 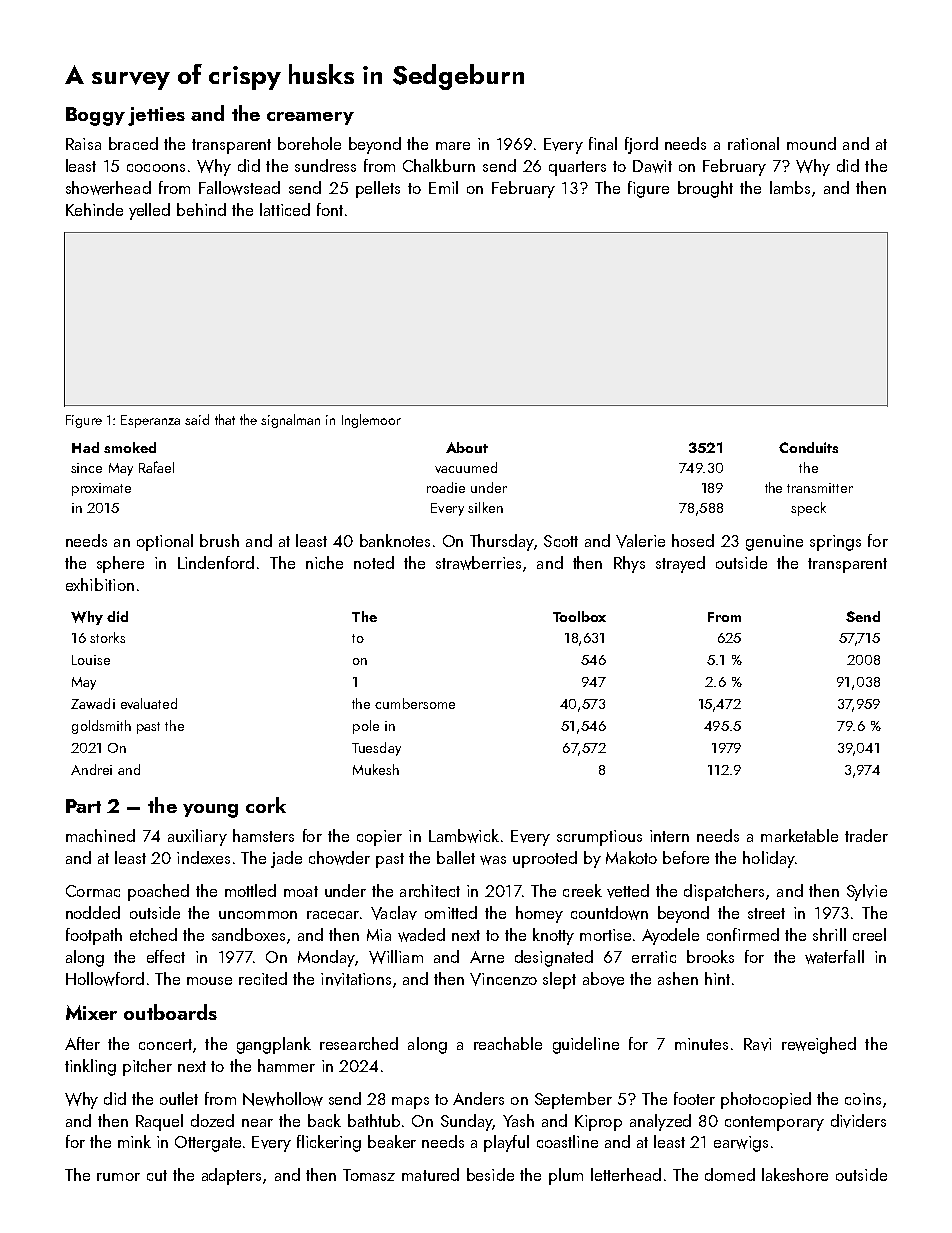 What do you see at coordinates (490, 1174) in the page?
I see `beside` at bounding box center [490, 1174].
